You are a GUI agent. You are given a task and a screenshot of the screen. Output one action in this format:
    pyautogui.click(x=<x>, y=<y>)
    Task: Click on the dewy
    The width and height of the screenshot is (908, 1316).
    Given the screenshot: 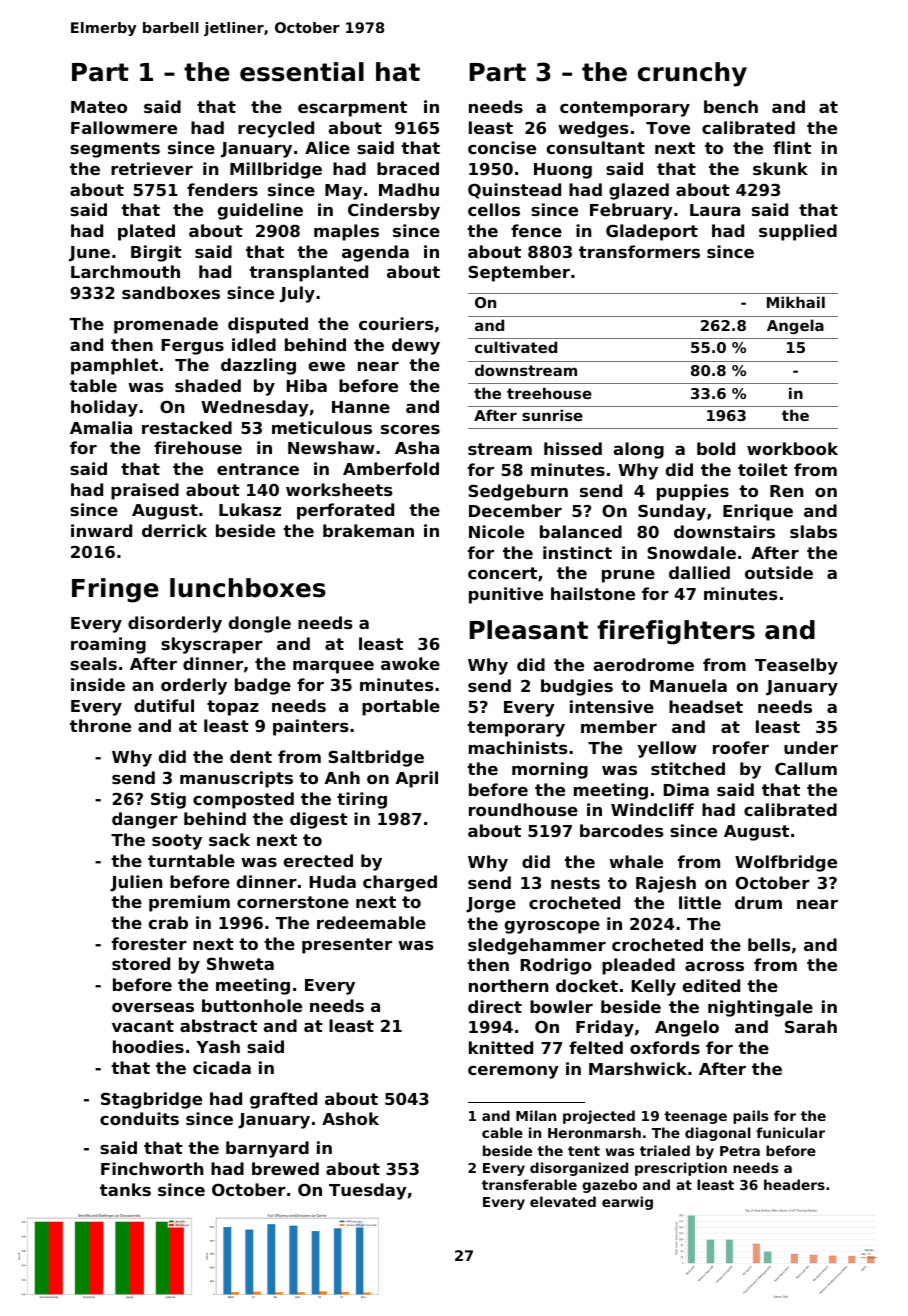 What is the action you would take?
    pyautogui.click(x=416, y=346)
